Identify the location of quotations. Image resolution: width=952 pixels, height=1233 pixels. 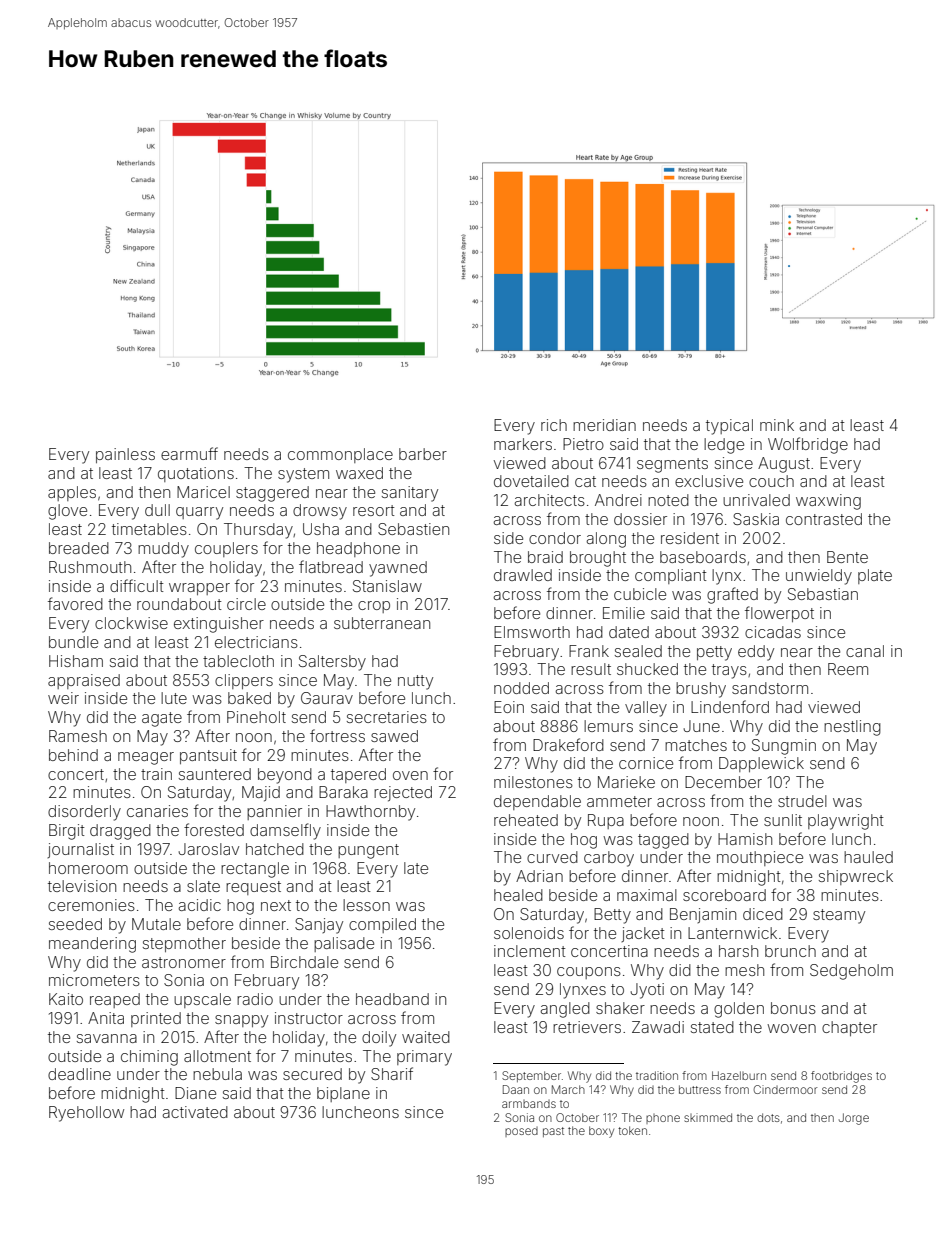
(196, 474).
